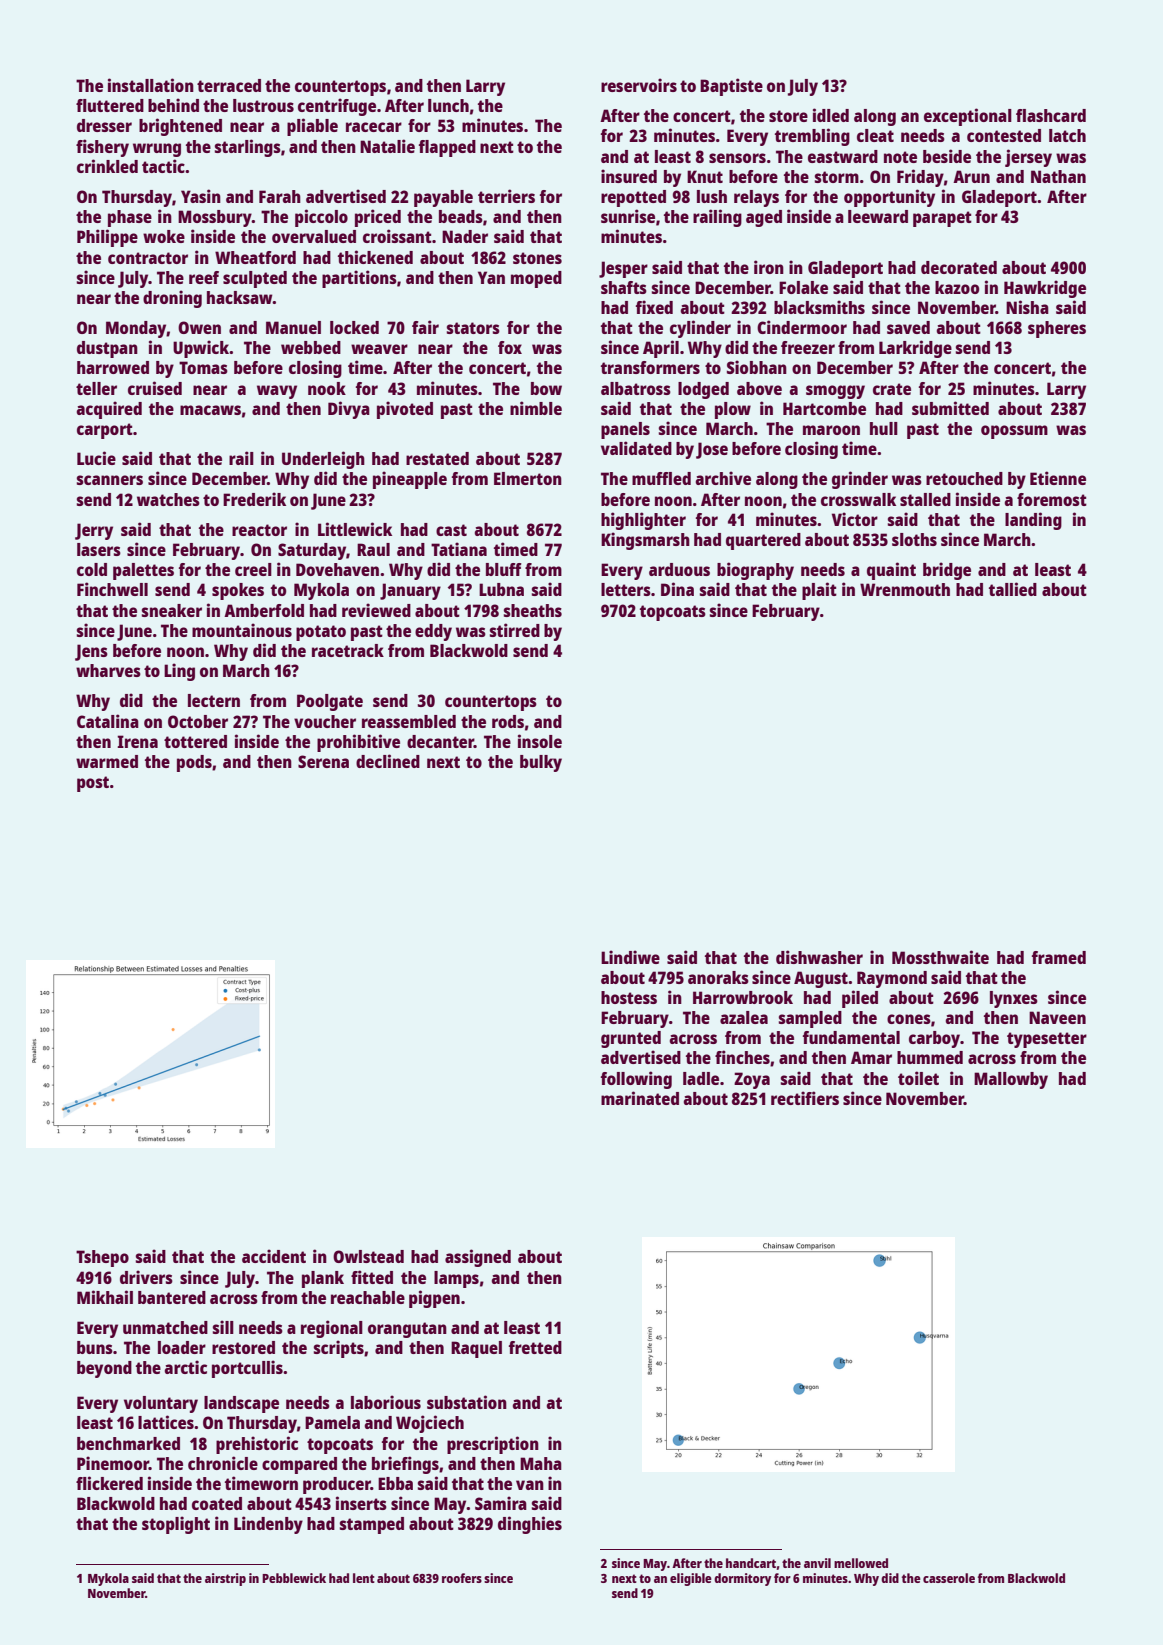 This page has height=1645, width=1163. What do you see at coordinates (949, 1578) in the page?
I see `casserole` at bounding box center [949, 1578].
